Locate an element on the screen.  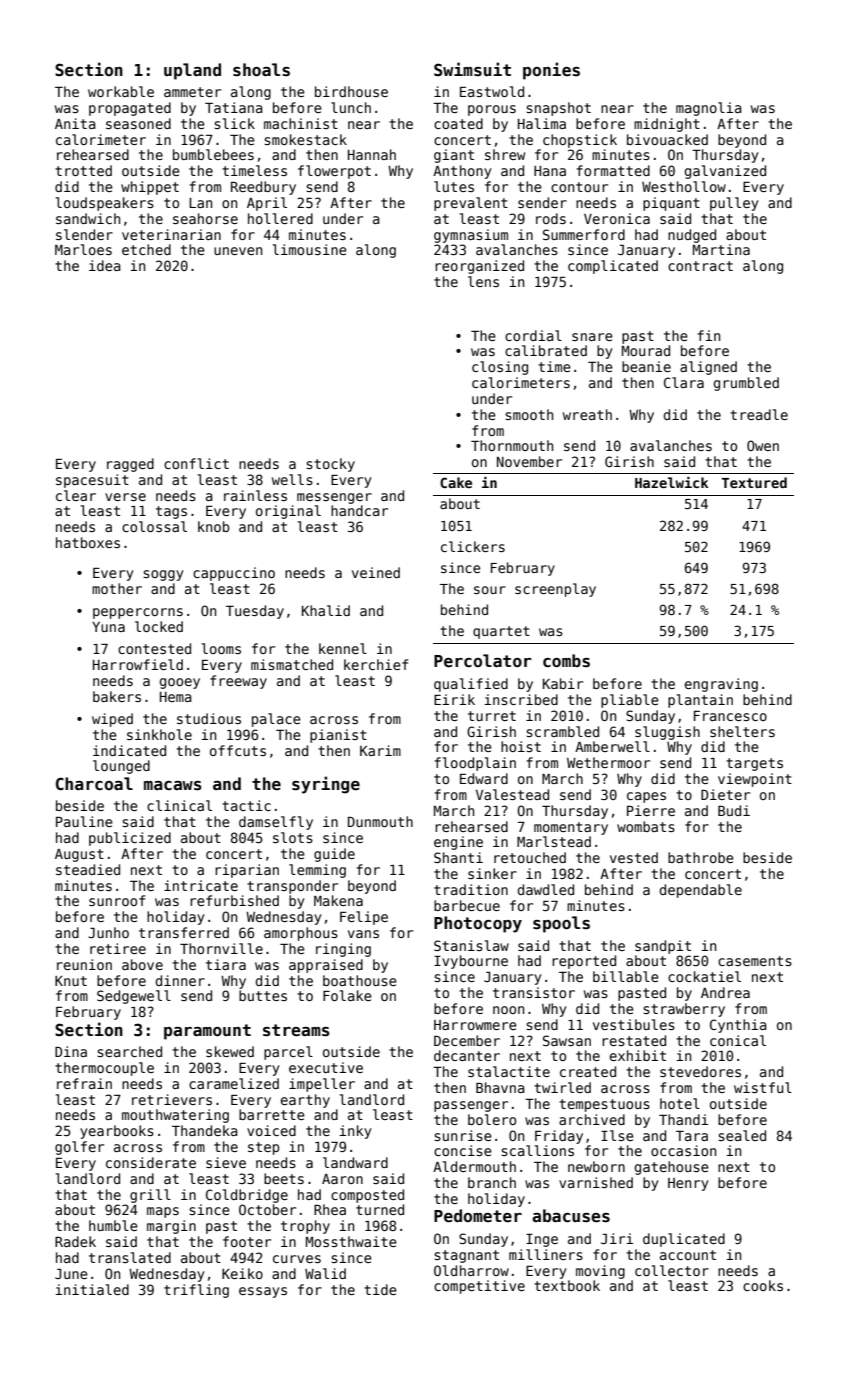
smooth is located at coordinates (529, 414).
